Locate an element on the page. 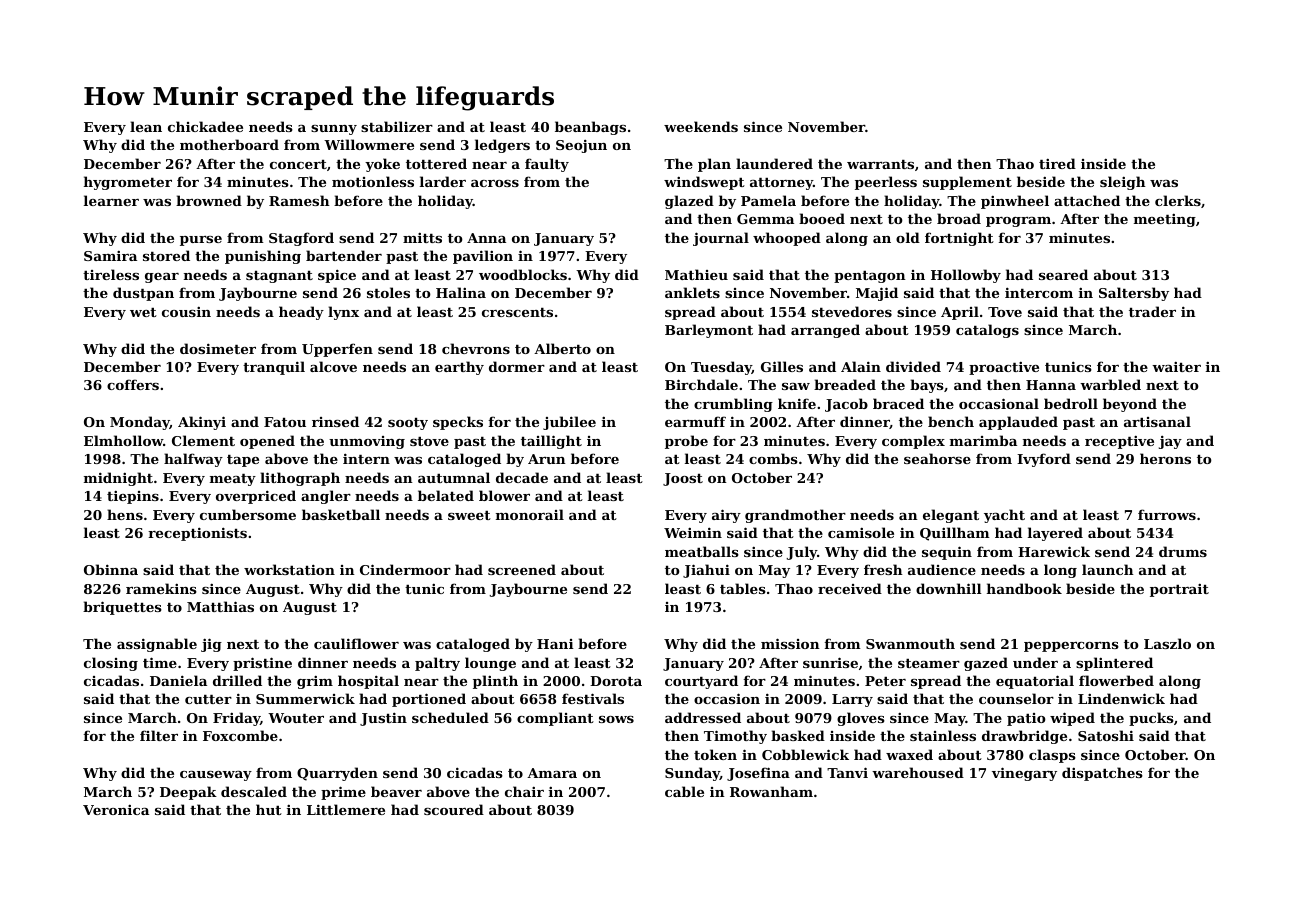  meatballs is located at coordinates (702, 551).
